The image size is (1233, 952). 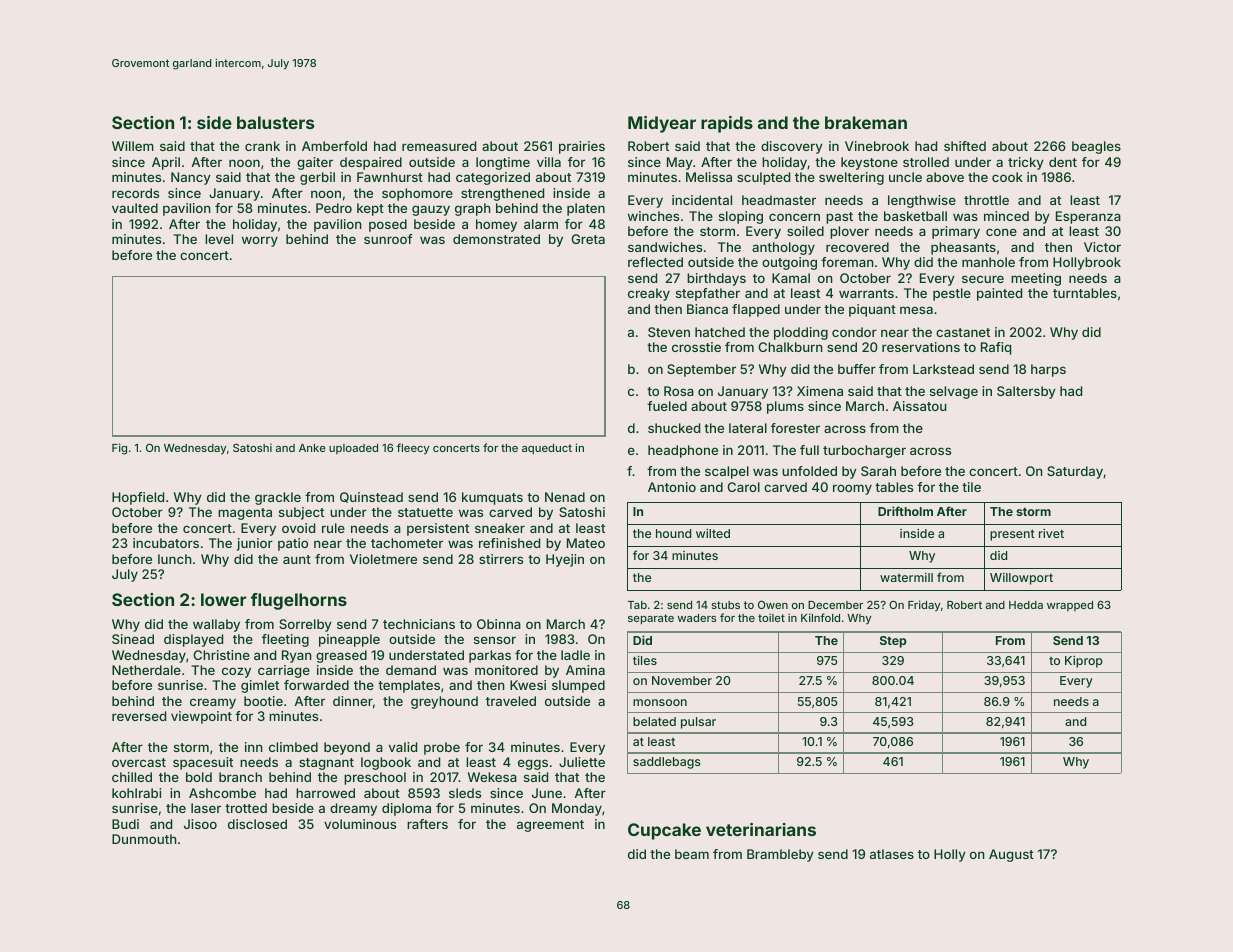 I want to click on Friday, so click(x=924, y=606).
